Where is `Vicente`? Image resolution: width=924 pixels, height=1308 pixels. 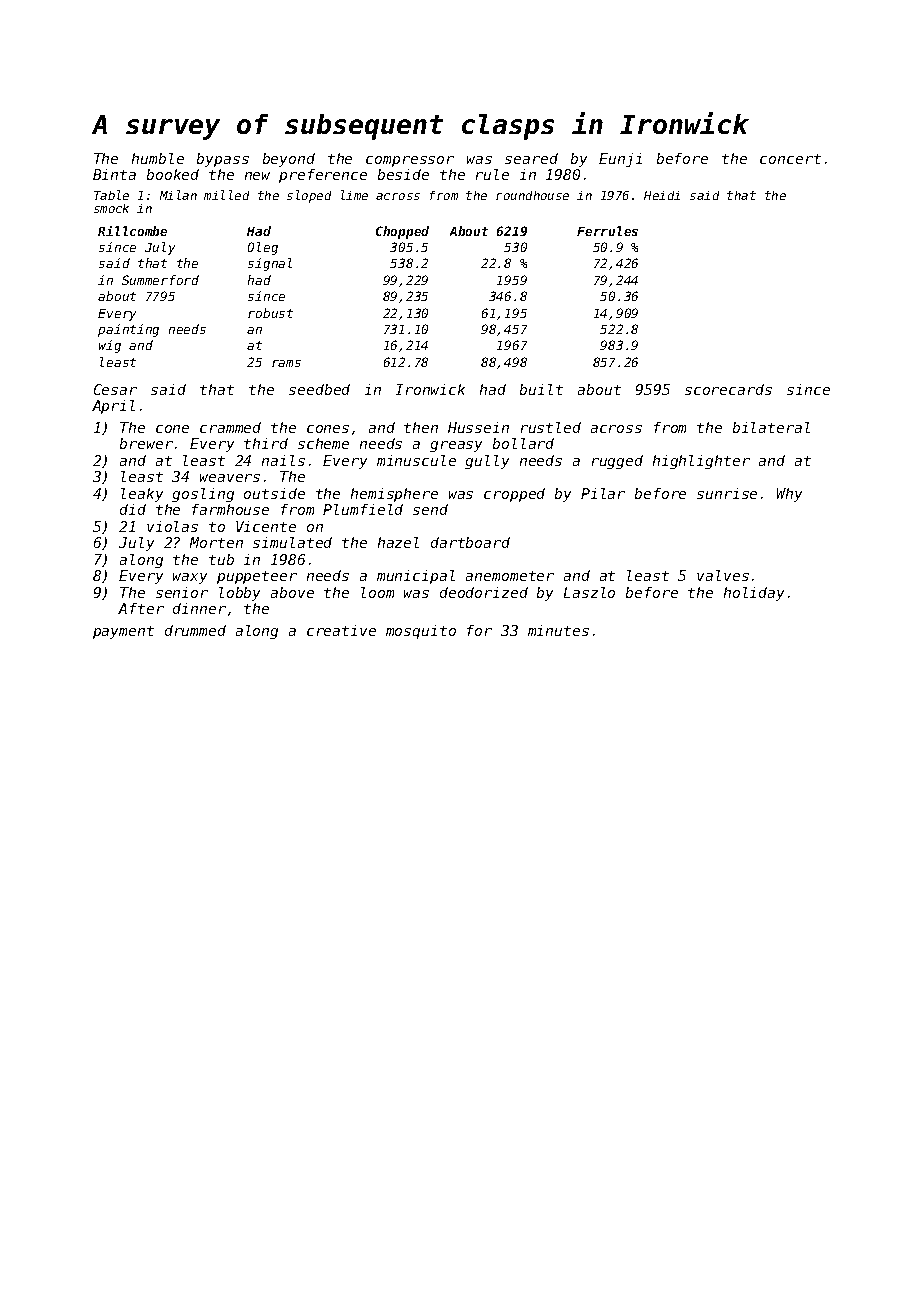 Vicente is located at coordinates (266, 526).
